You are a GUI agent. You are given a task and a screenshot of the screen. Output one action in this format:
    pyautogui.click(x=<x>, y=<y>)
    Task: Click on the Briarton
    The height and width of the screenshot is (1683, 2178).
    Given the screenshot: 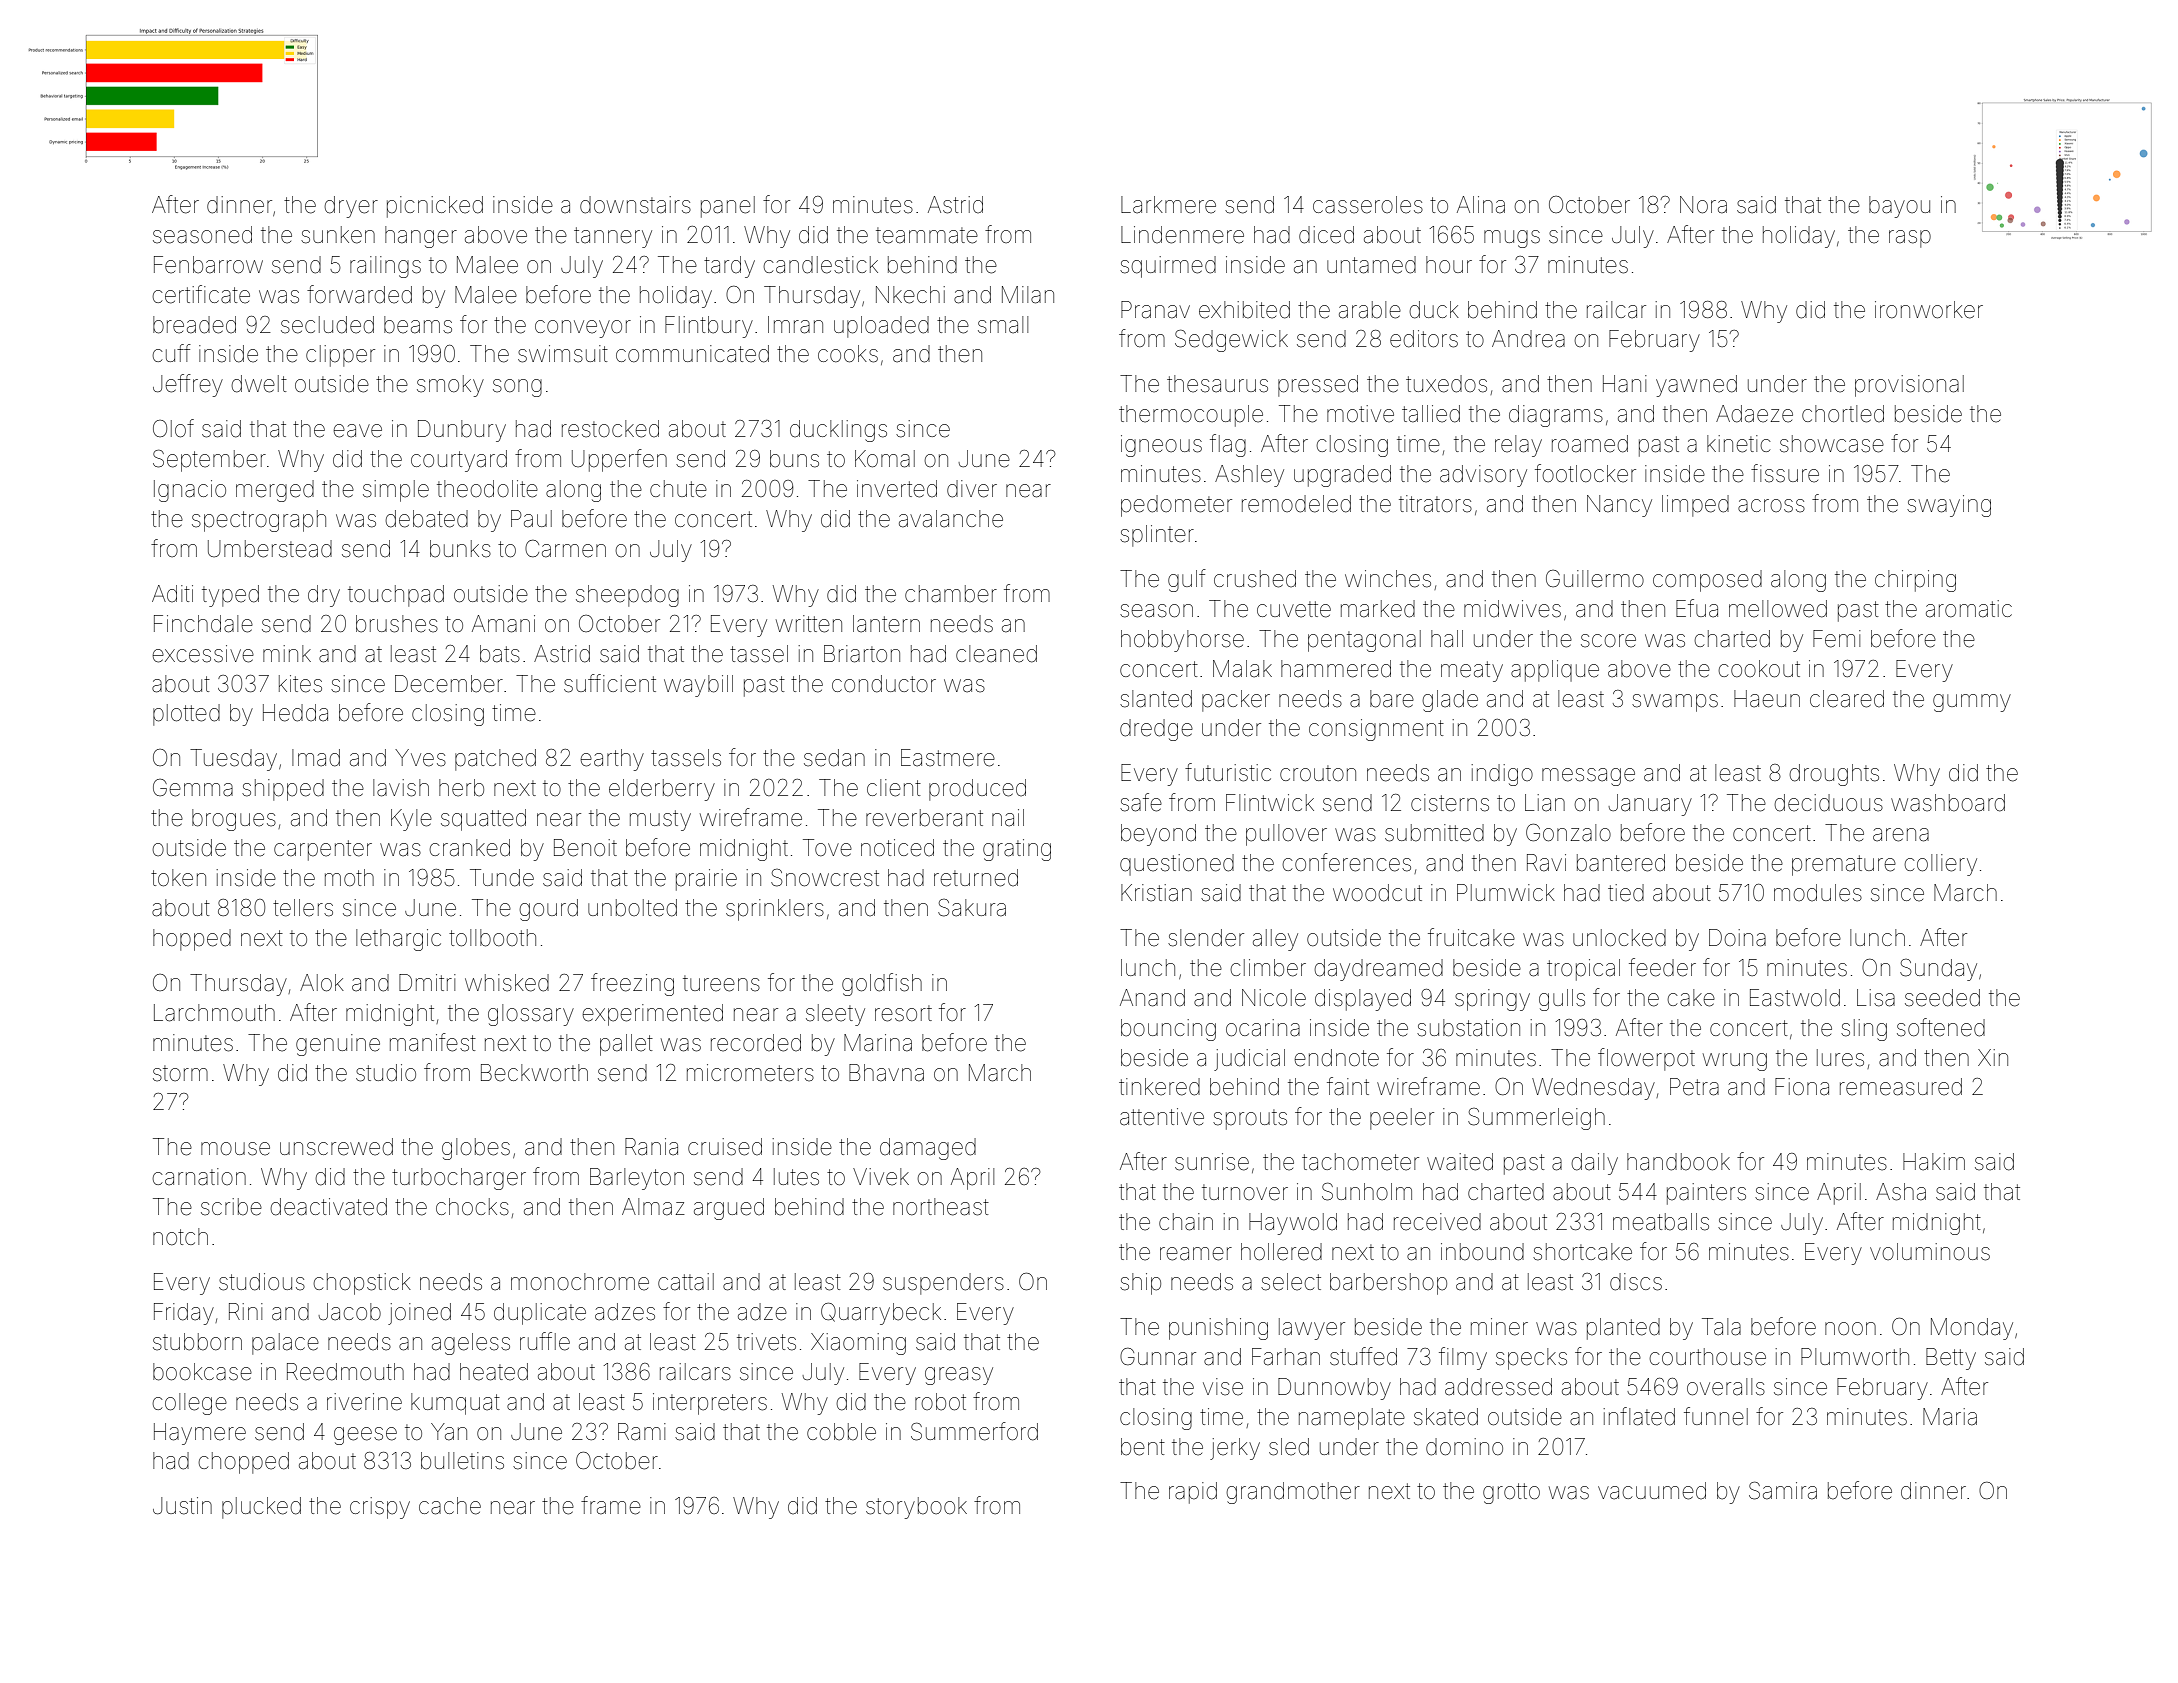 What is the action you would take?
    pyautogui.click(x=862, y=654)
